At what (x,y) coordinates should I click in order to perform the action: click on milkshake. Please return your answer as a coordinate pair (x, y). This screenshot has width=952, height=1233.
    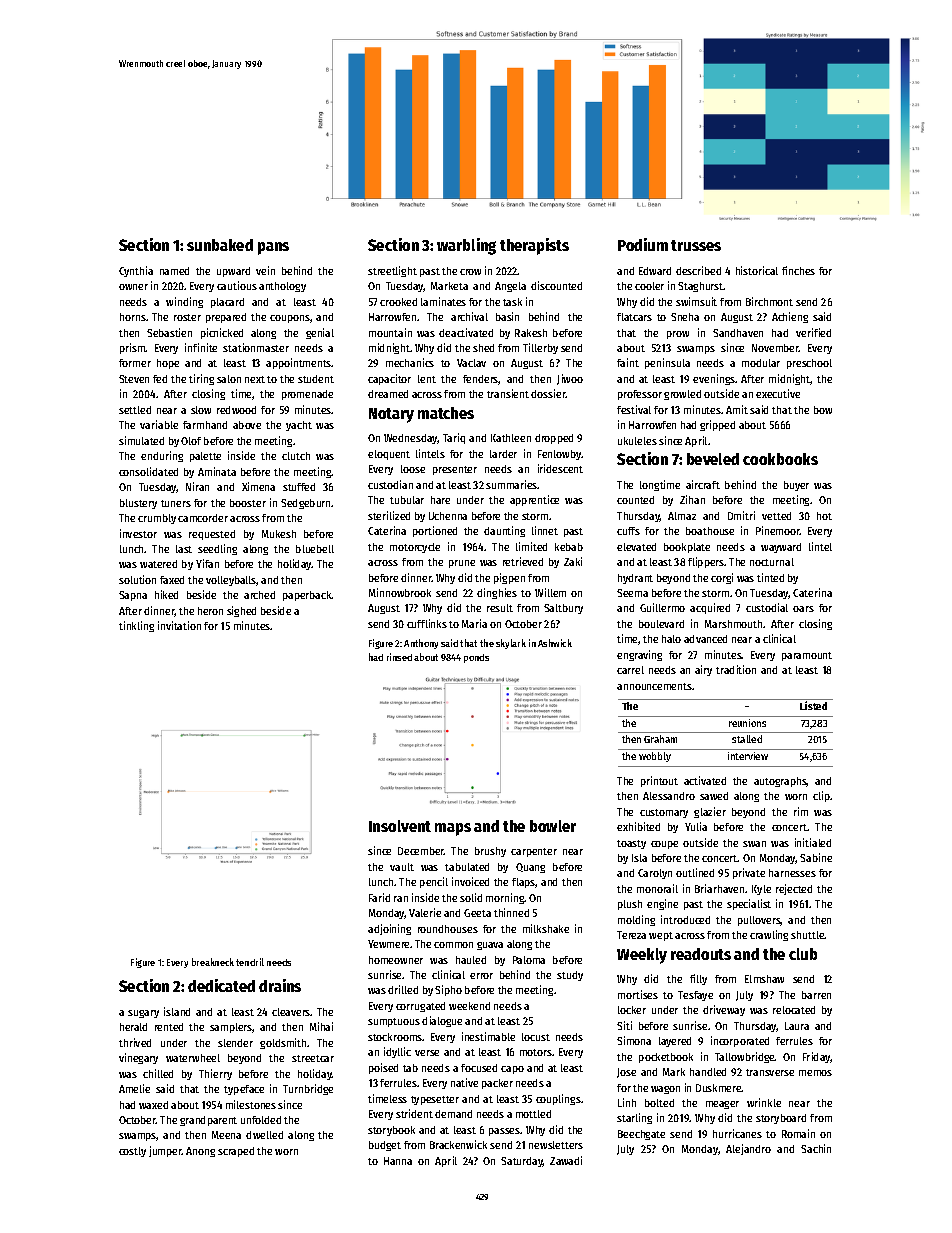
    Looking at the image, I should click on (546, 928).
